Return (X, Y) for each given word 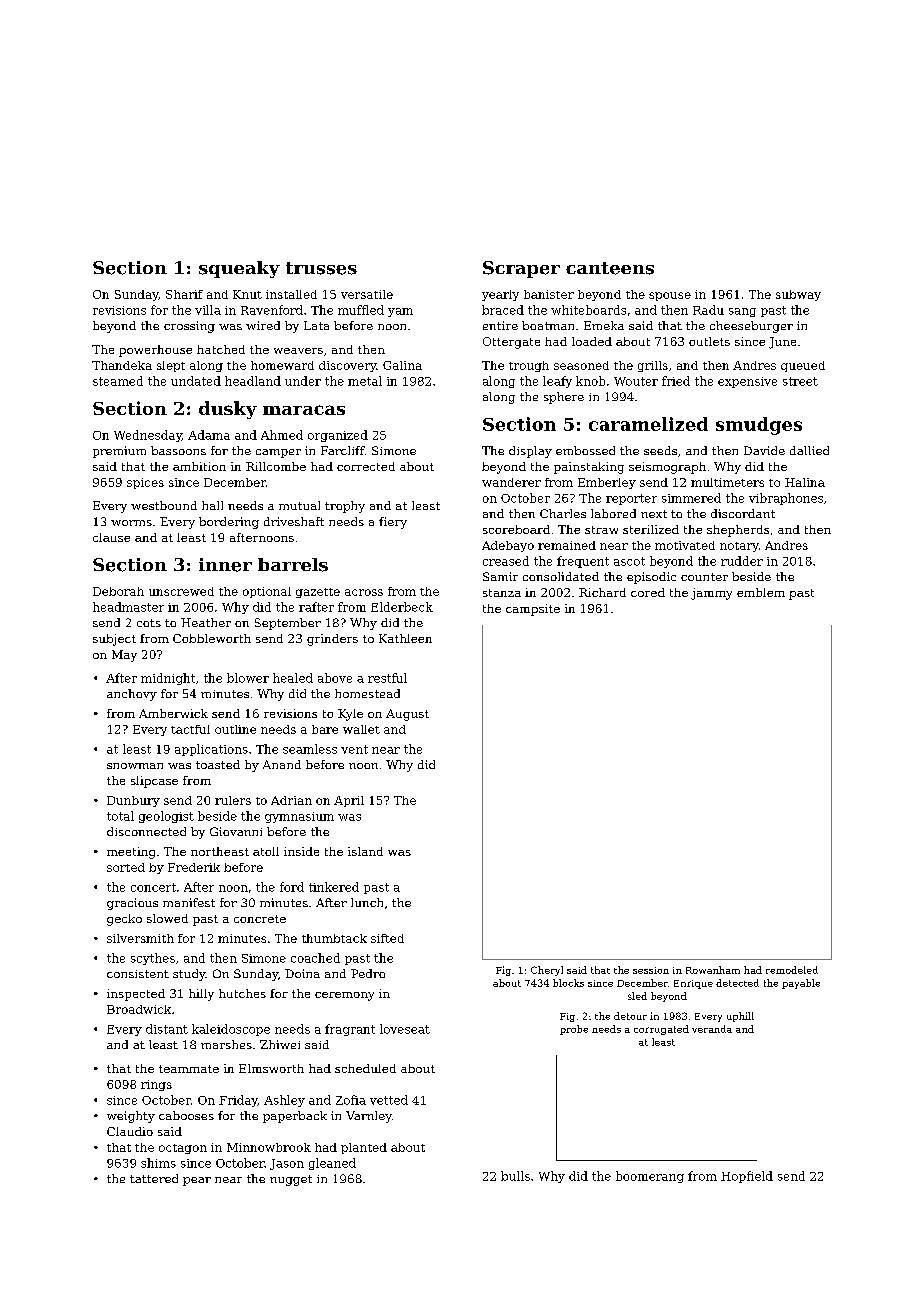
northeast (220, 851)
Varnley (369, 1117)
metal (365, 381)
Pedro (368, 973)
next (654, 514)
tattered (154, 1178)
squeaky (239, 269)
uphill (740, 1017)
